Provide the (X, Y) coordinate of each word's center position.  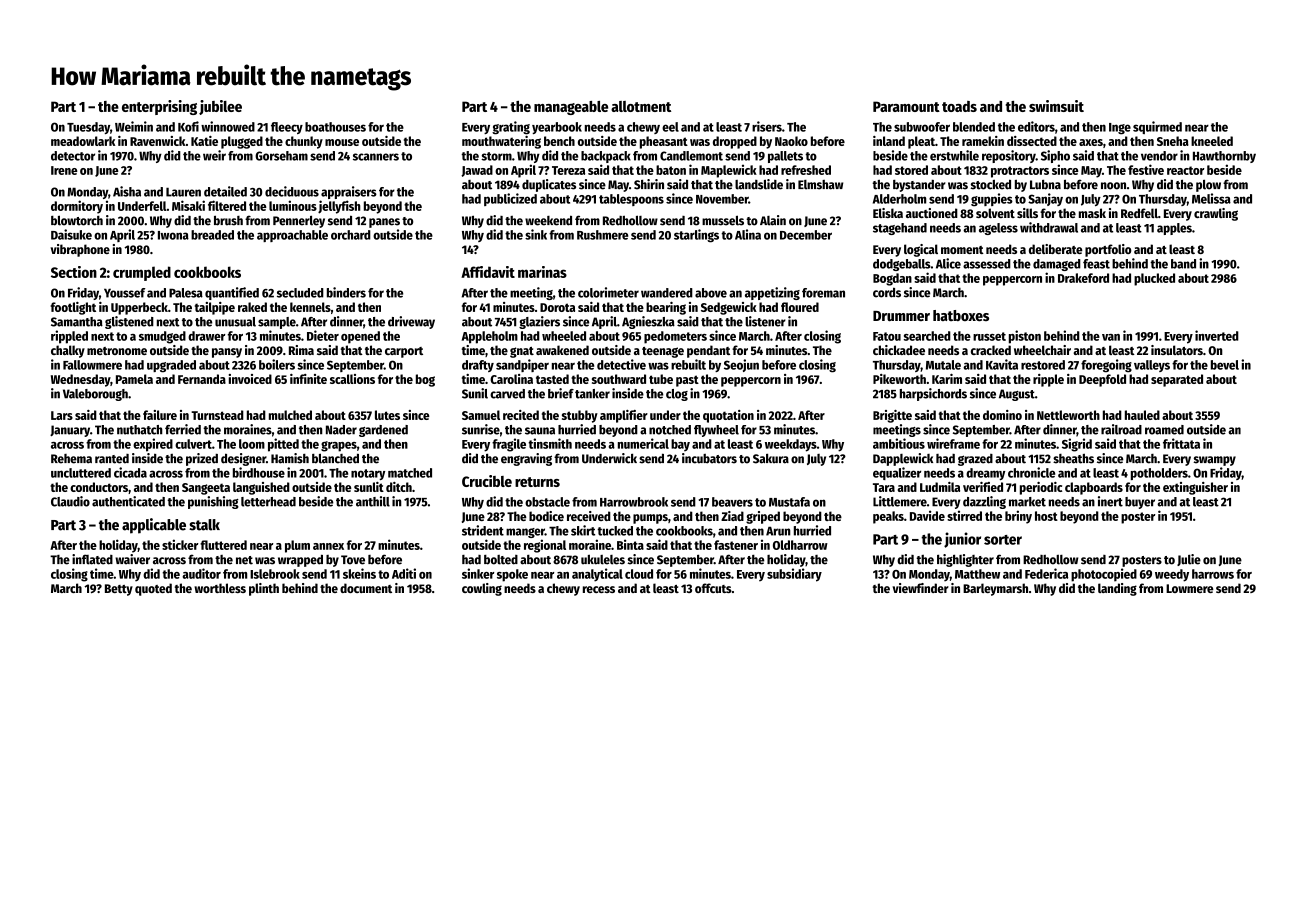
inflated (92, 559)
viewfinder (920, 588)
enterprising (159, 107)
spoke (512, 575)
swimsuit (1056, 106)
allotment (641, 106)
